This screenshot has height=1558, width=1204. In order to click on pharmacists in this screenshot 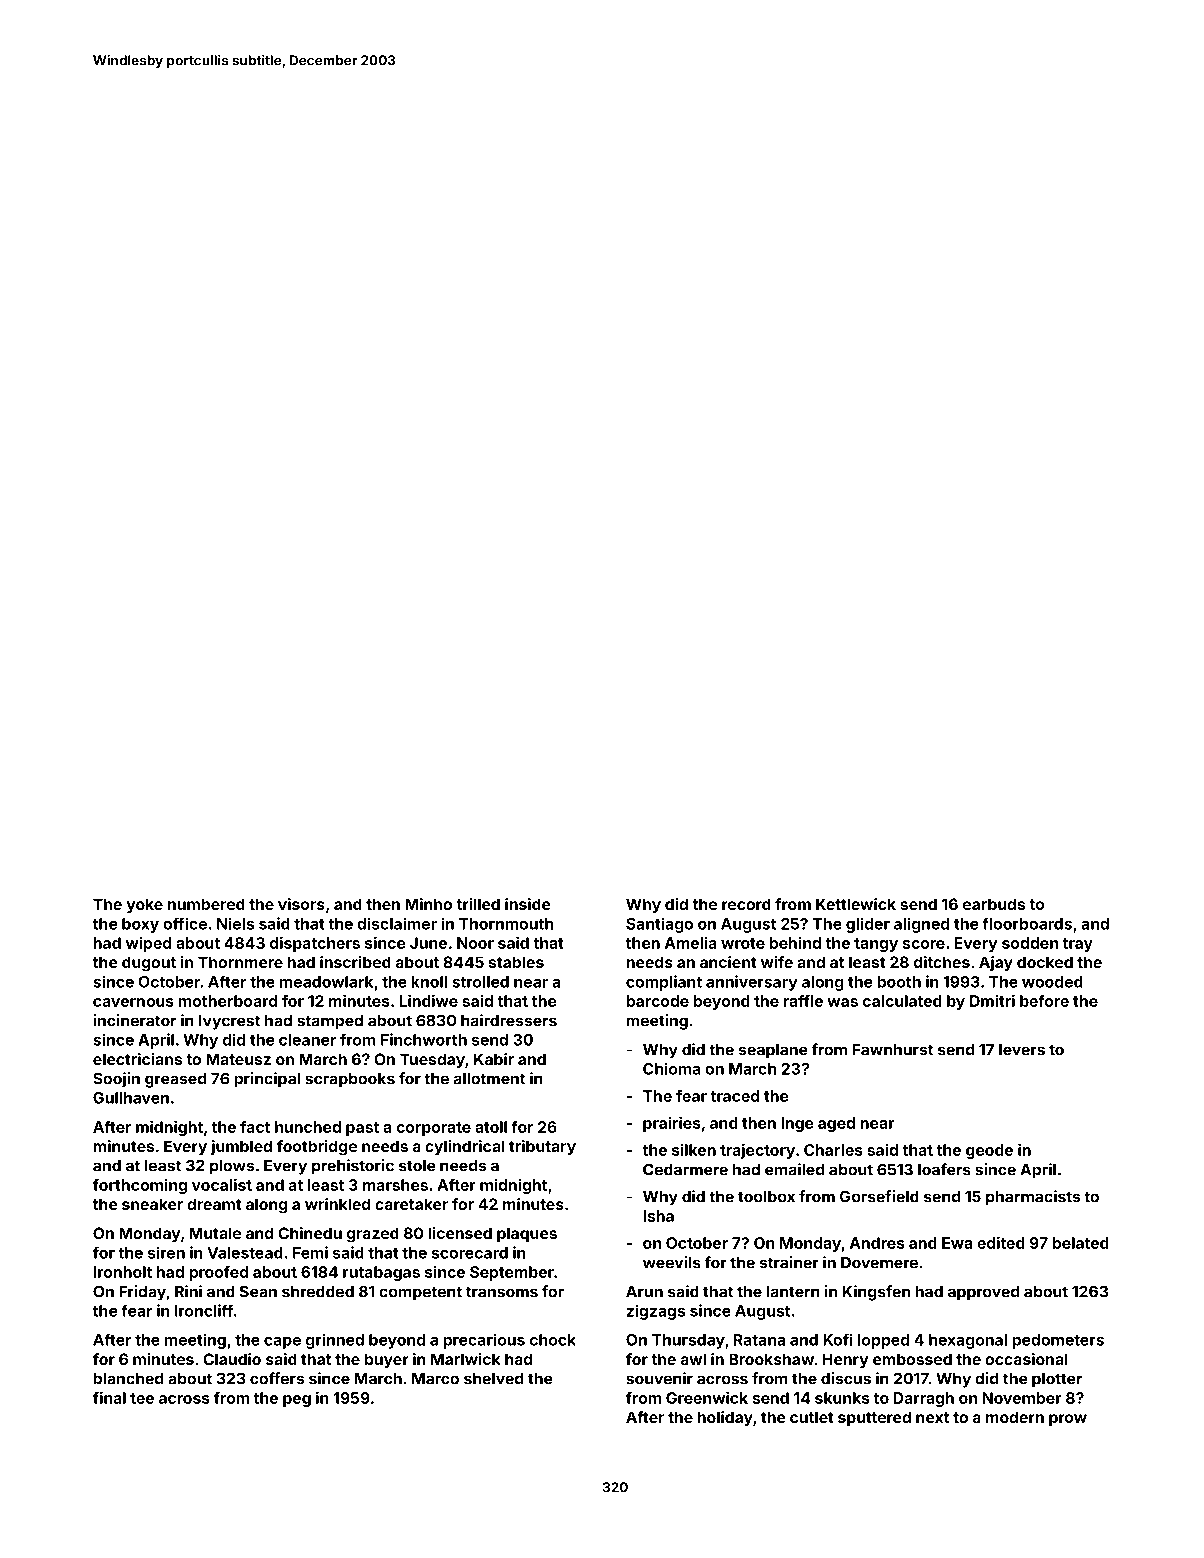, I will do `click(1033, 1198)`.
